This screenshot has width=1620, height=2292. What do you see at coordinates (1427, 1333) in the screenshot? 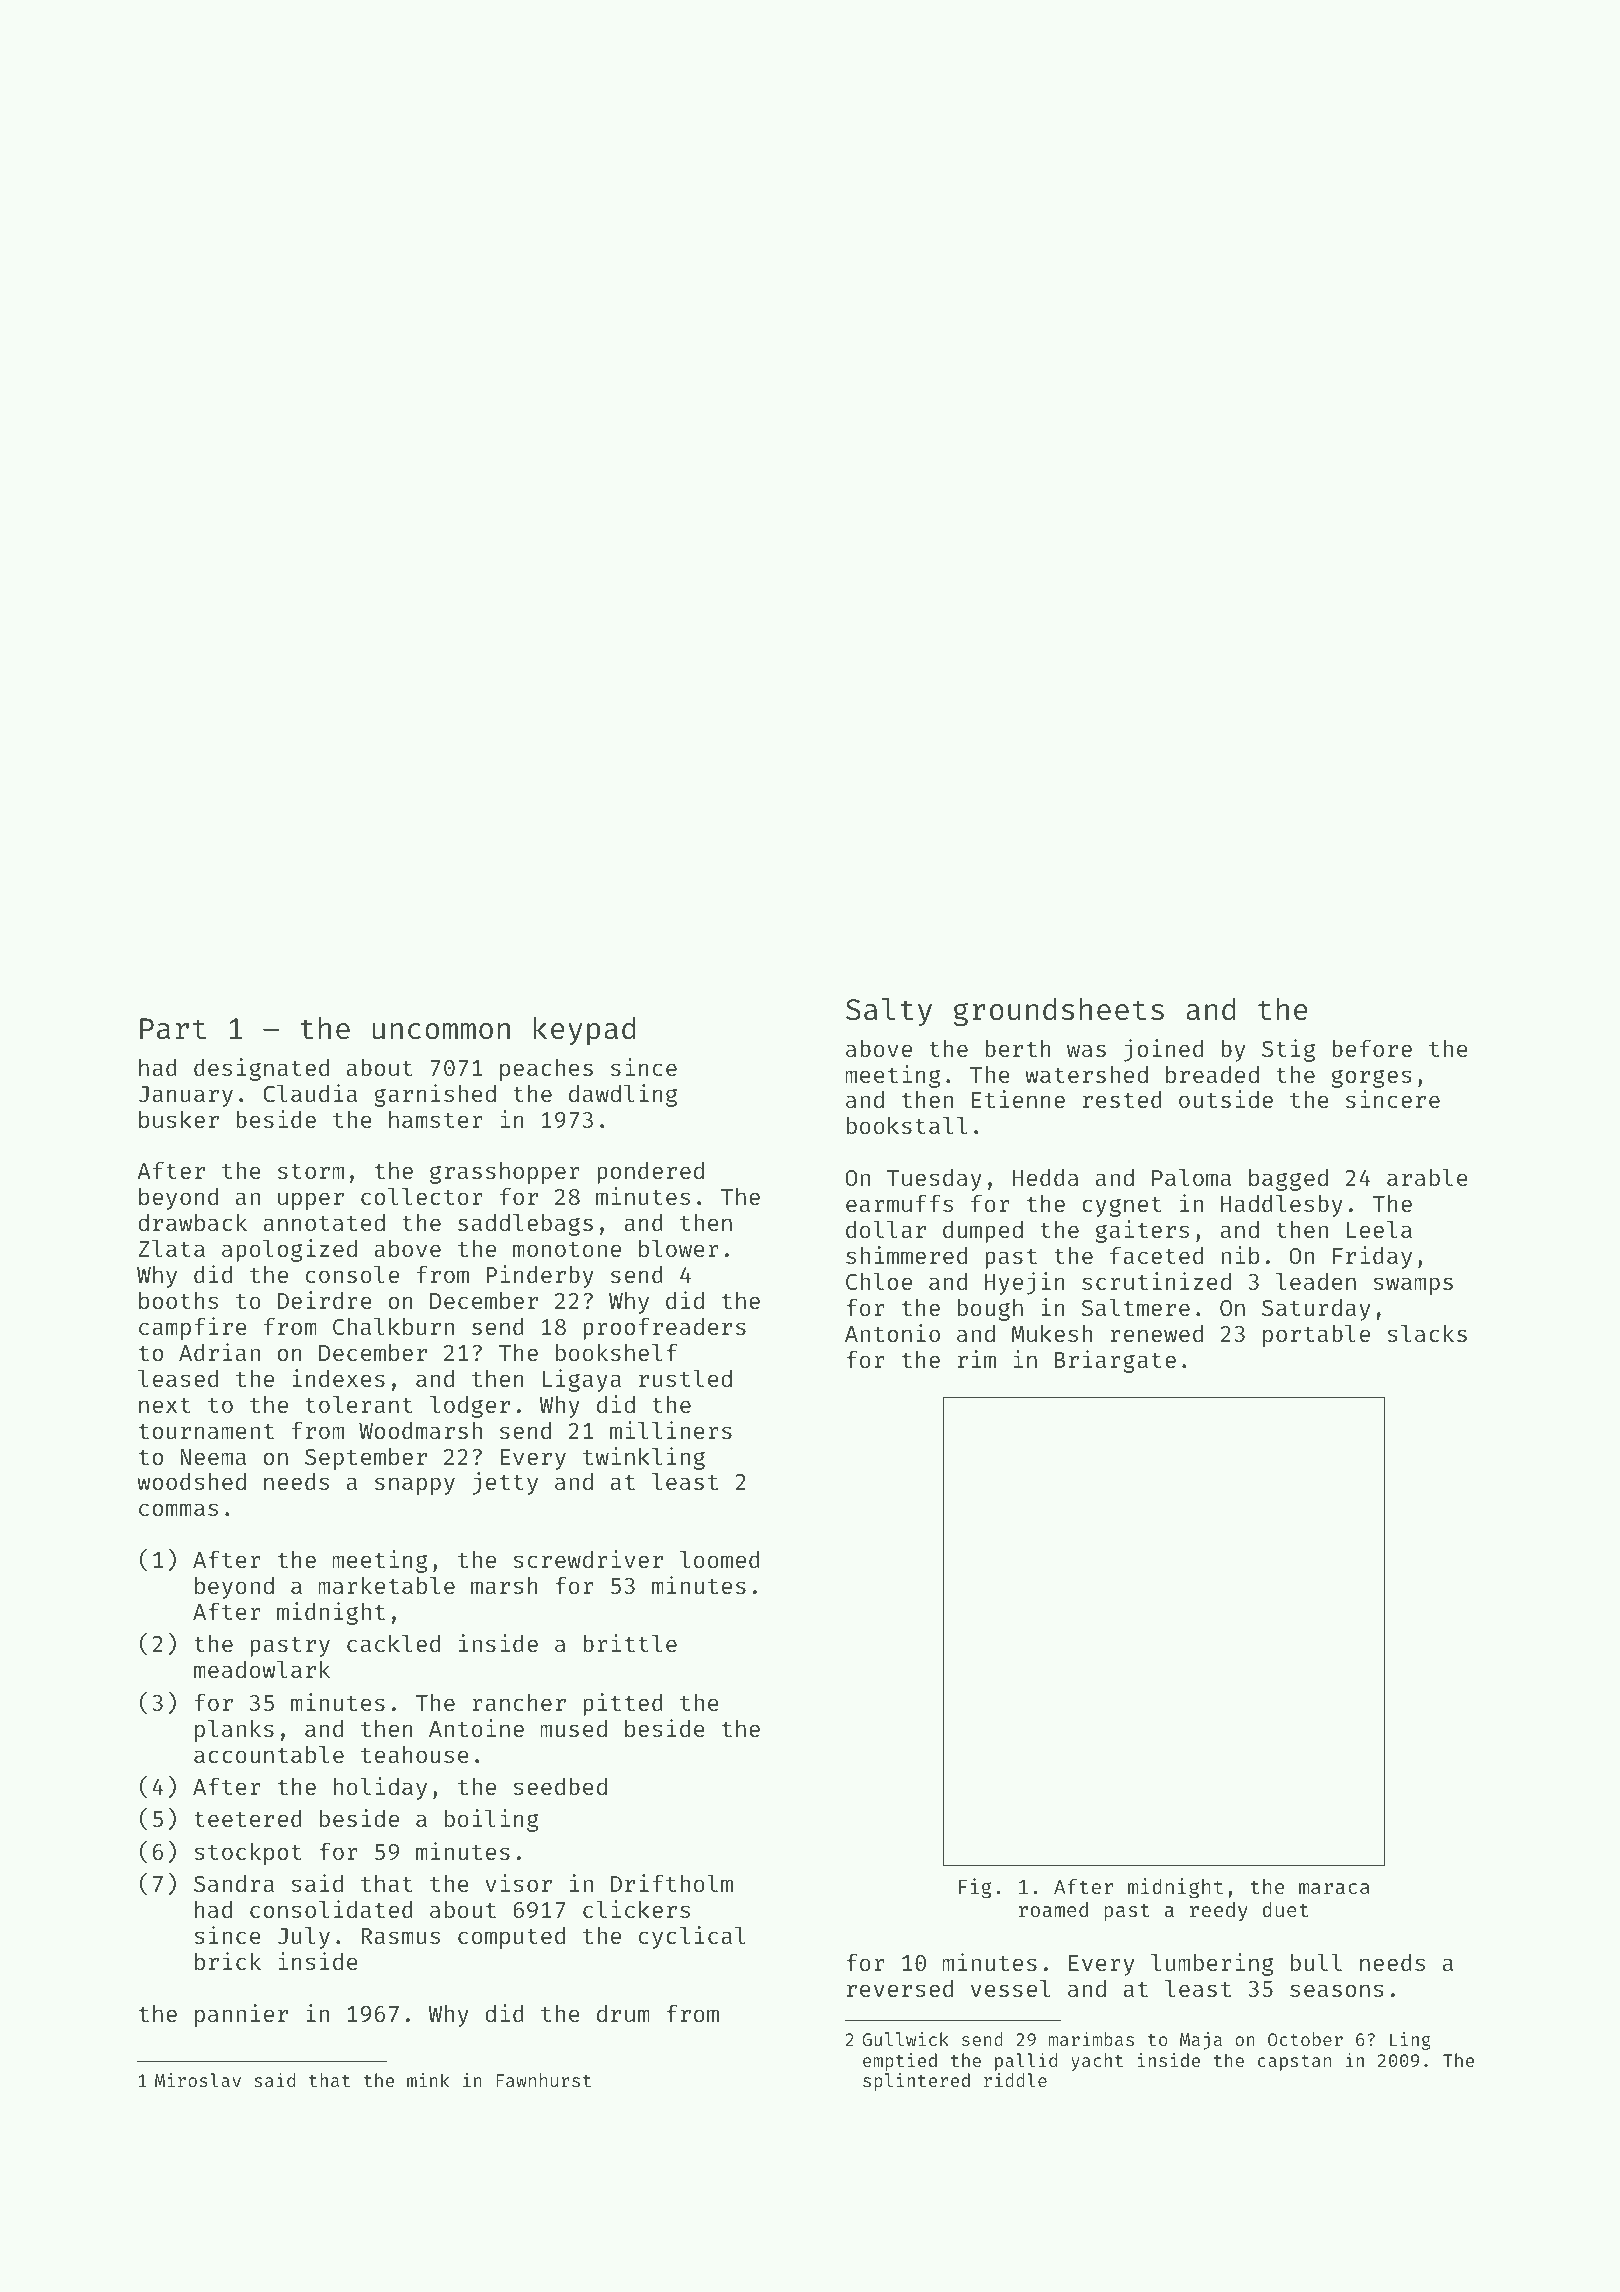
I see `slacks` at bounding box center [1427, 1333].
